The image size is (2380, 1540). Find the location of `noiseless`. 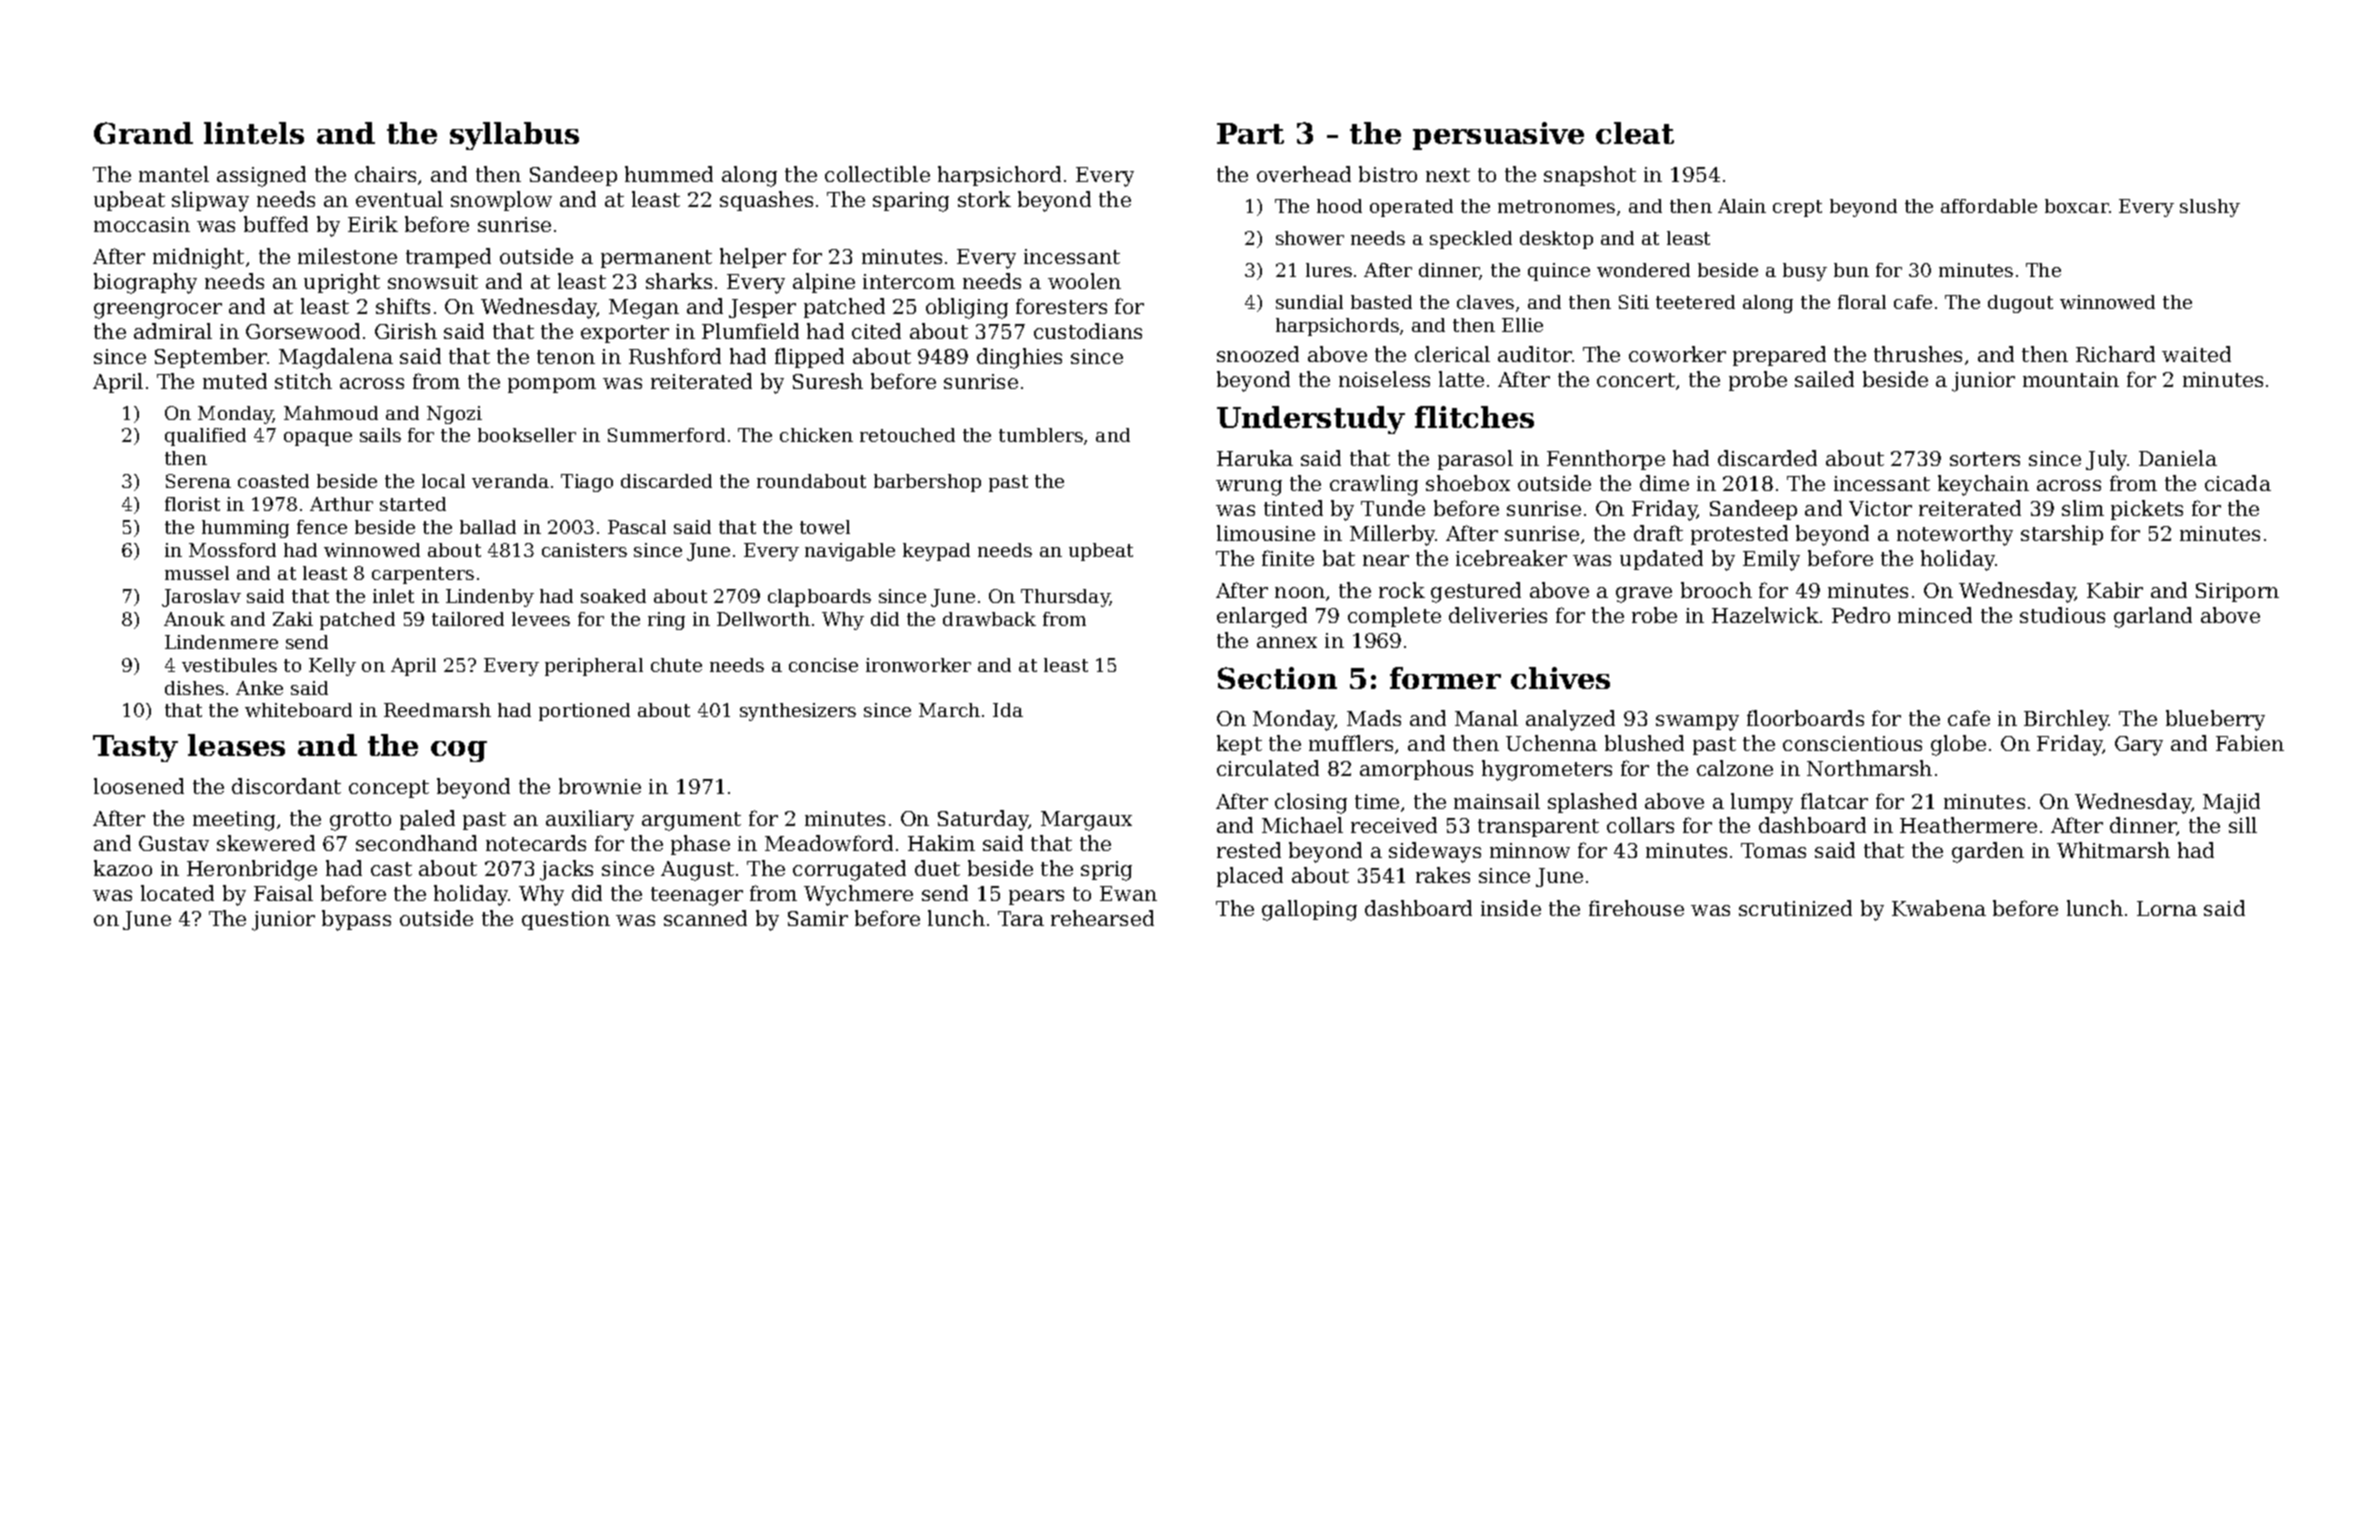

noiseless is located at coordinates (1384, 379).
